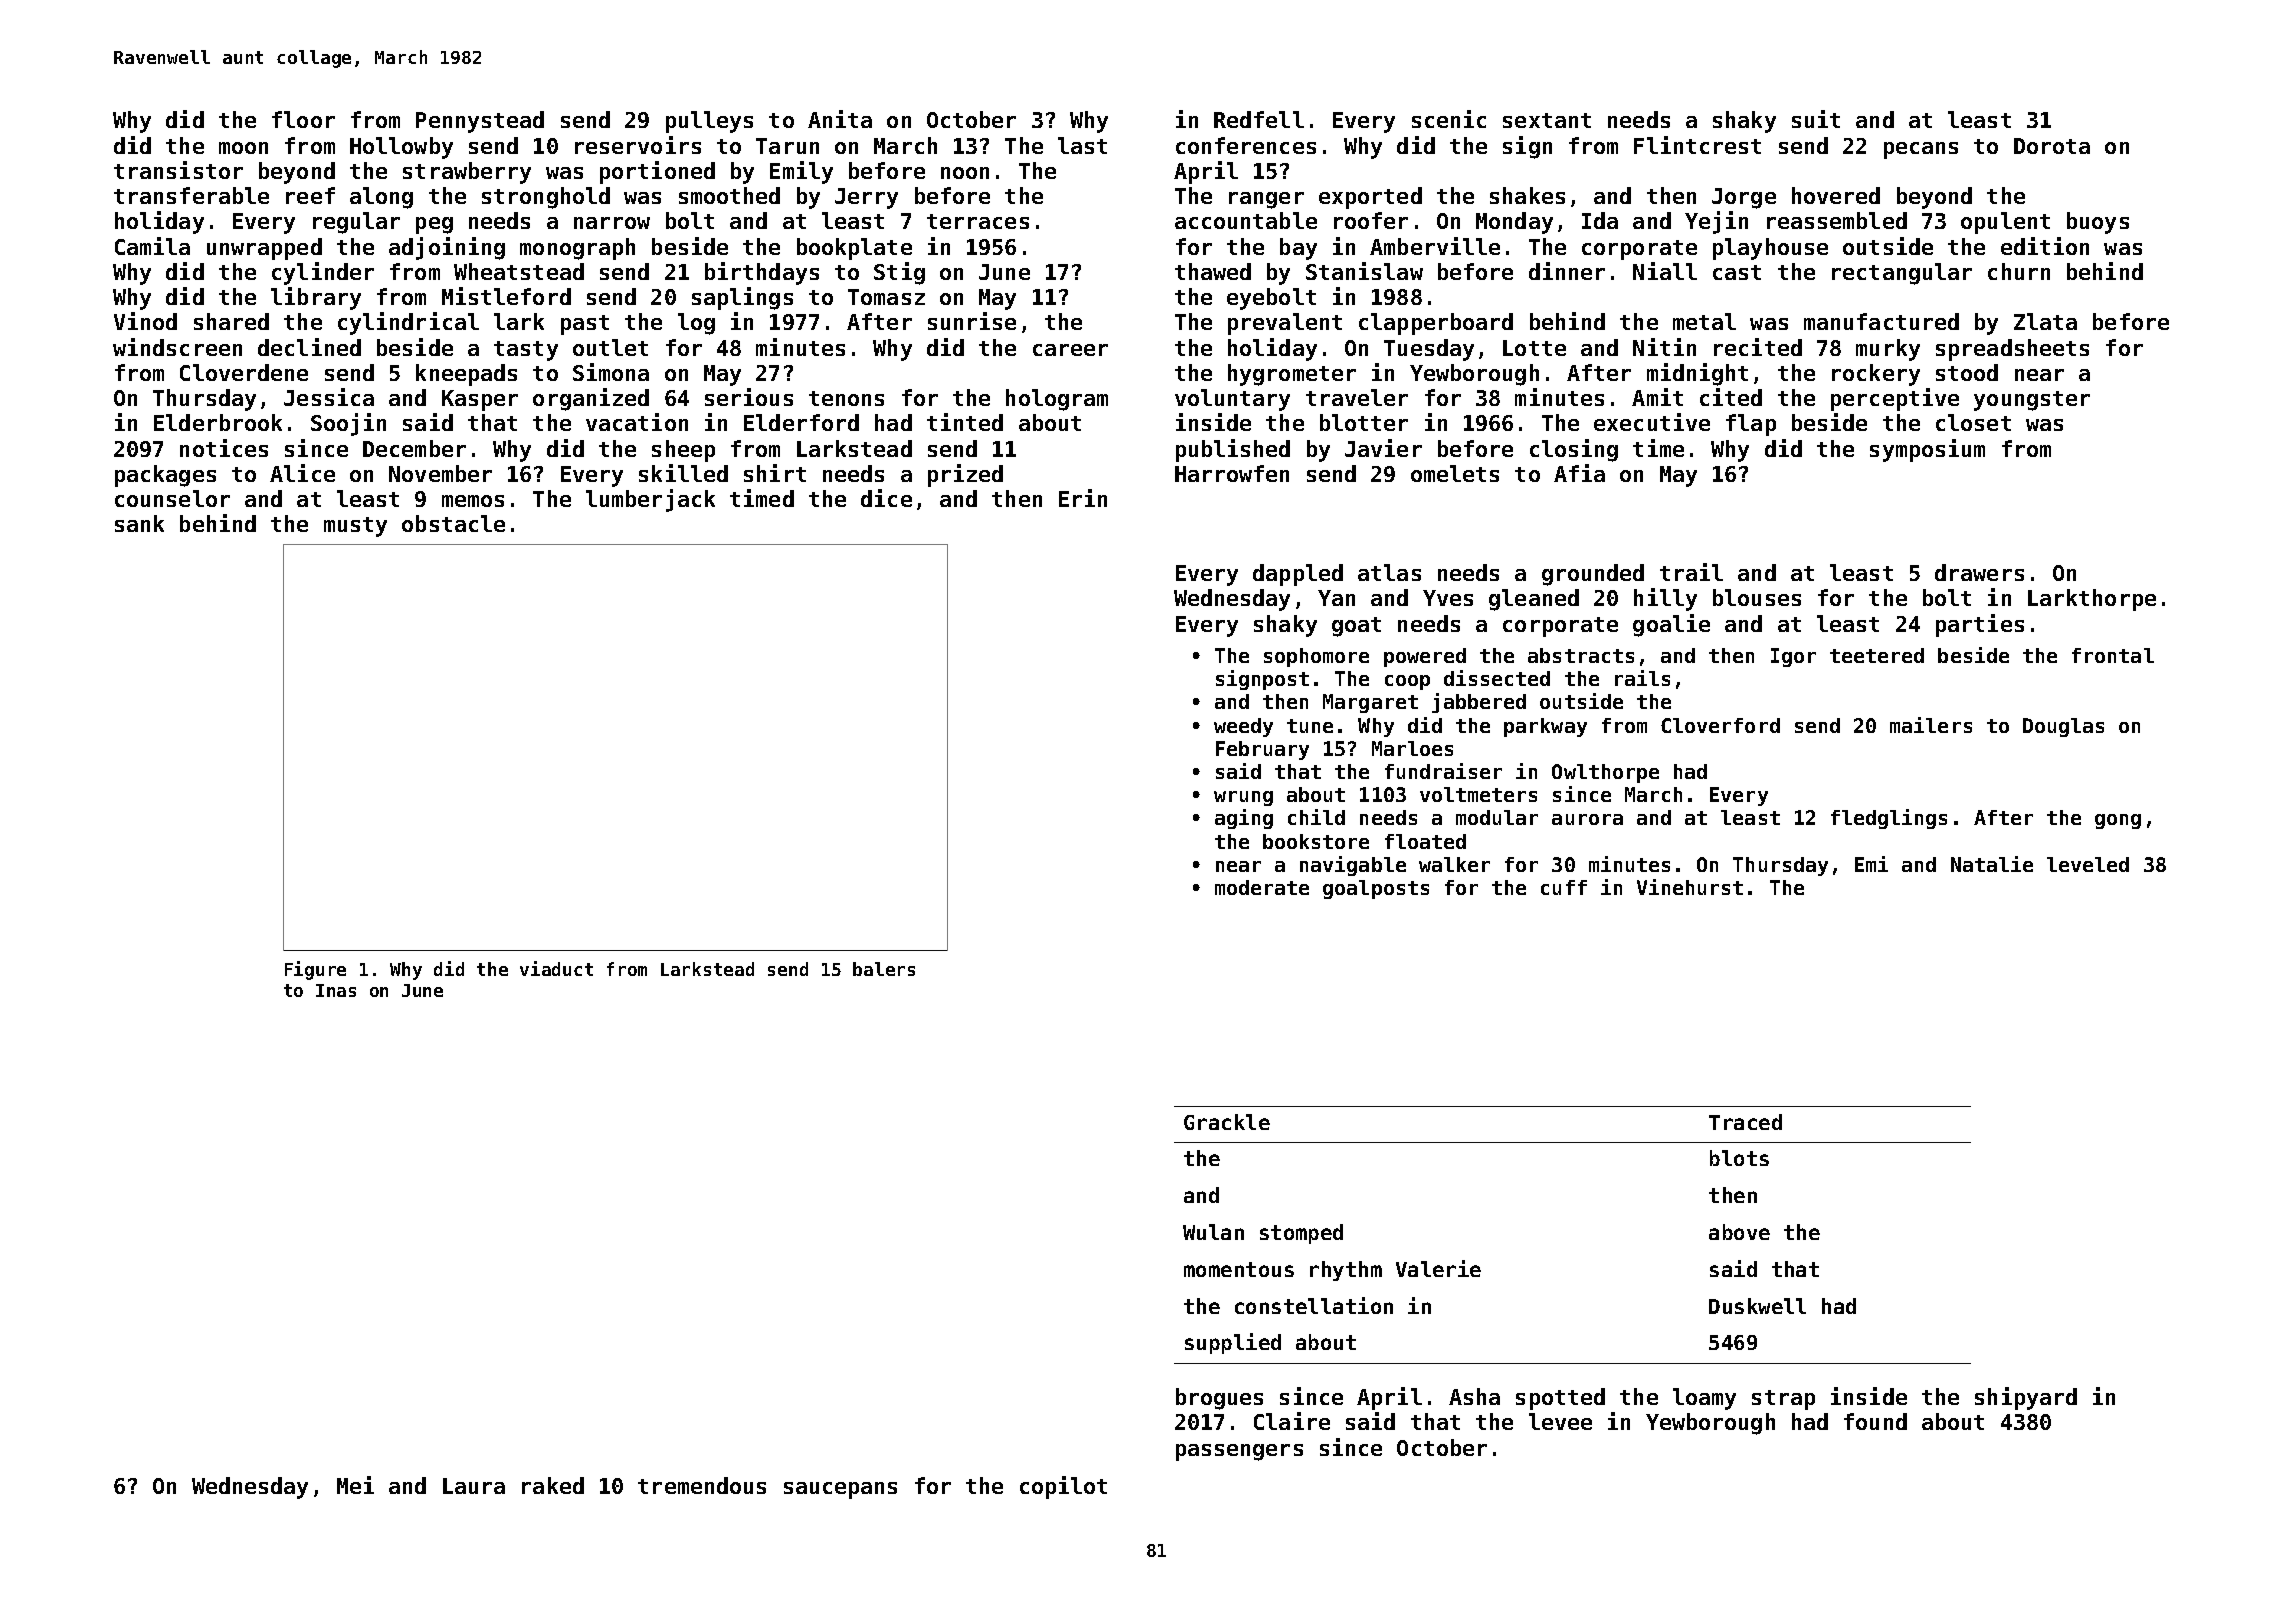  Describe the element at coordinates (336, 990) in the document. I see `Inas` at that location.
